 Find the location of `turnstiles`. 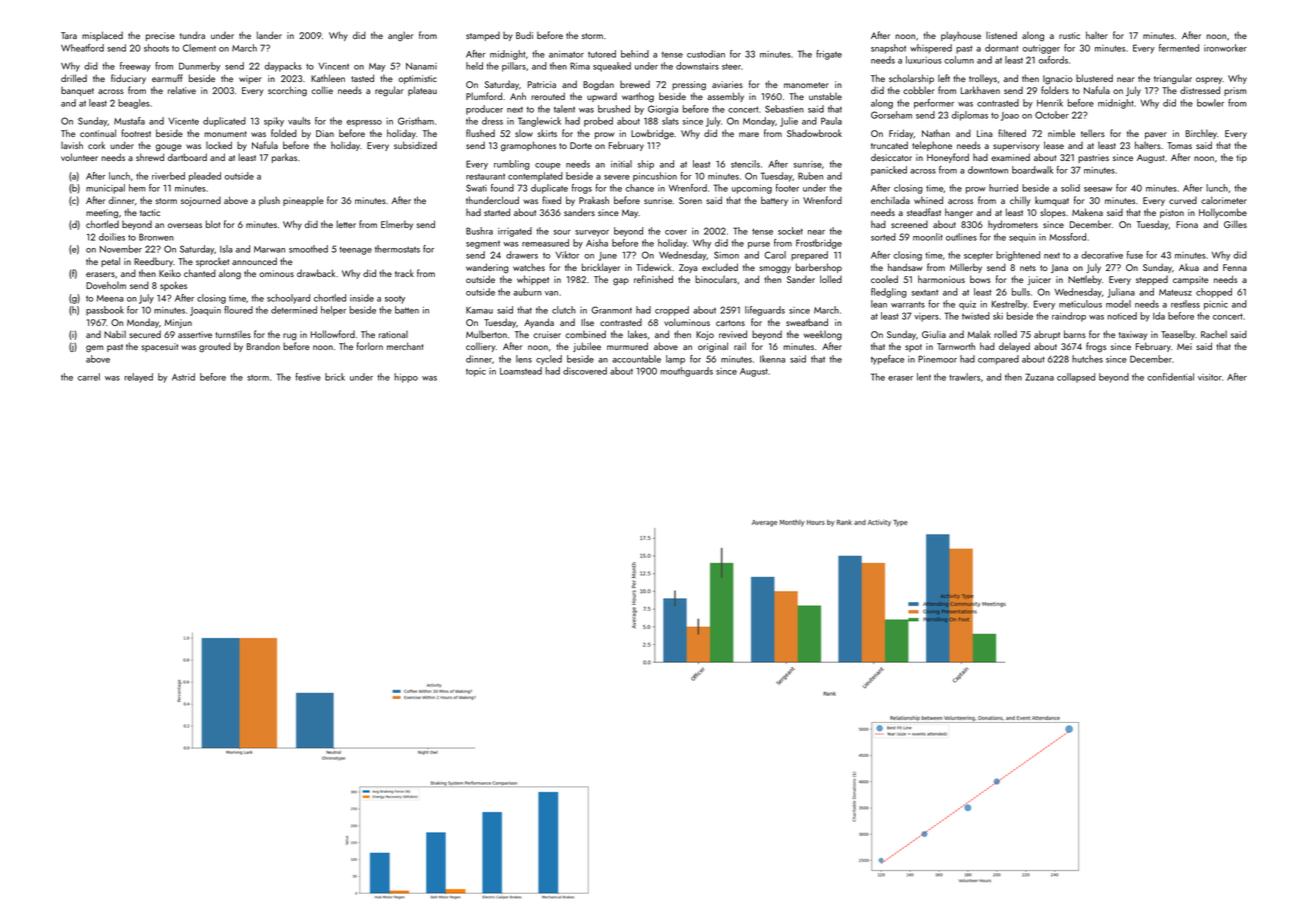

turnstiles is located at coordinates (233, 334).
